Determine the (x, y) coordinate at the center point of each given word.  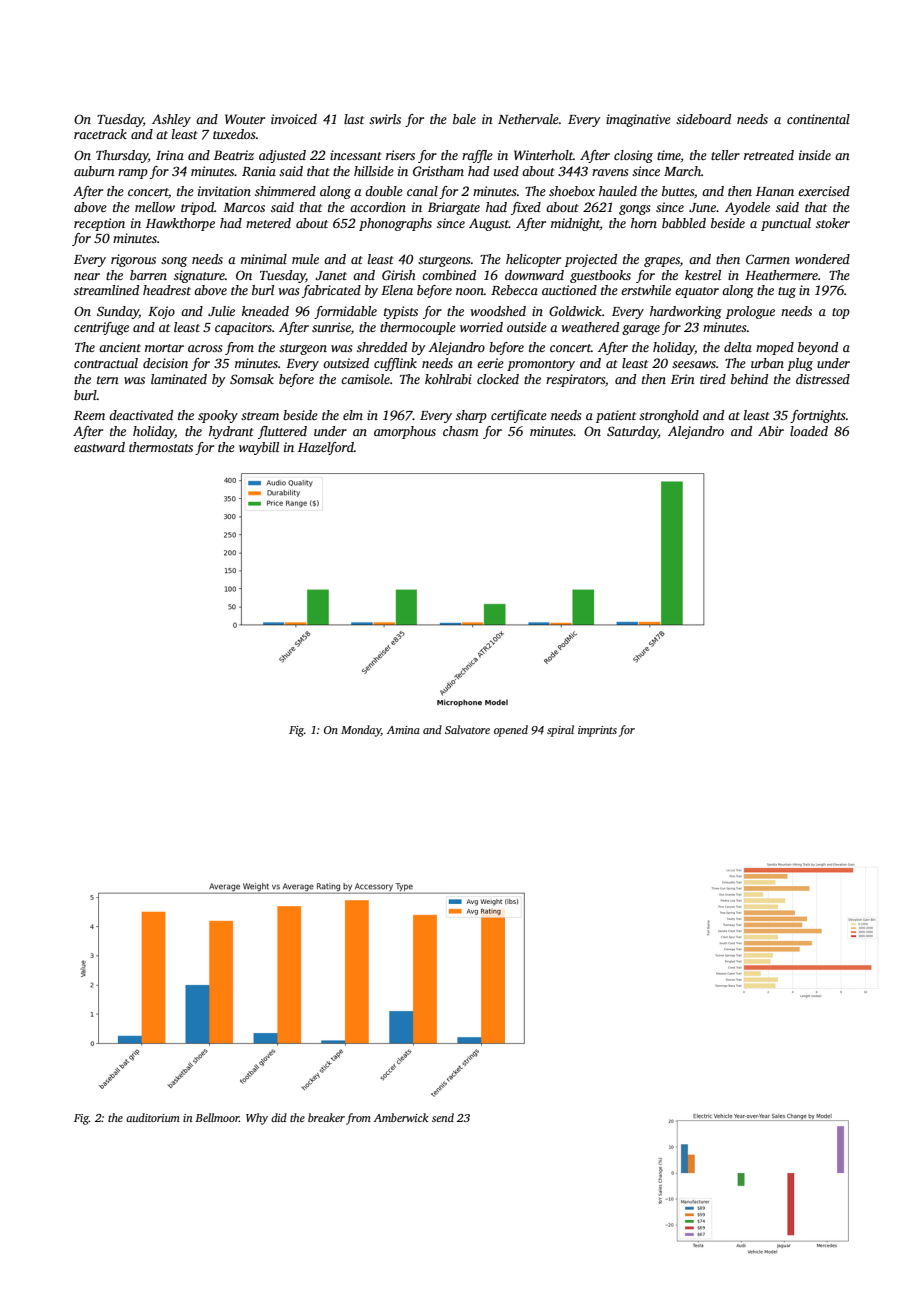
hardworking (686, 312)
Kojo (161, 312)
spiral (560, 731)
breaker (326, 1117)
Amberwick (401, 1117)
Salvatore (467, 729)
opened (511, 731)
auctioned (569, 290)
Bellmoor (217, 1117)
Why (257, 1119)
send (443, 1117)
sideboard (703, 119)
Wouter (245, 119)
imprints (597, 731)
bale (464, 119)
